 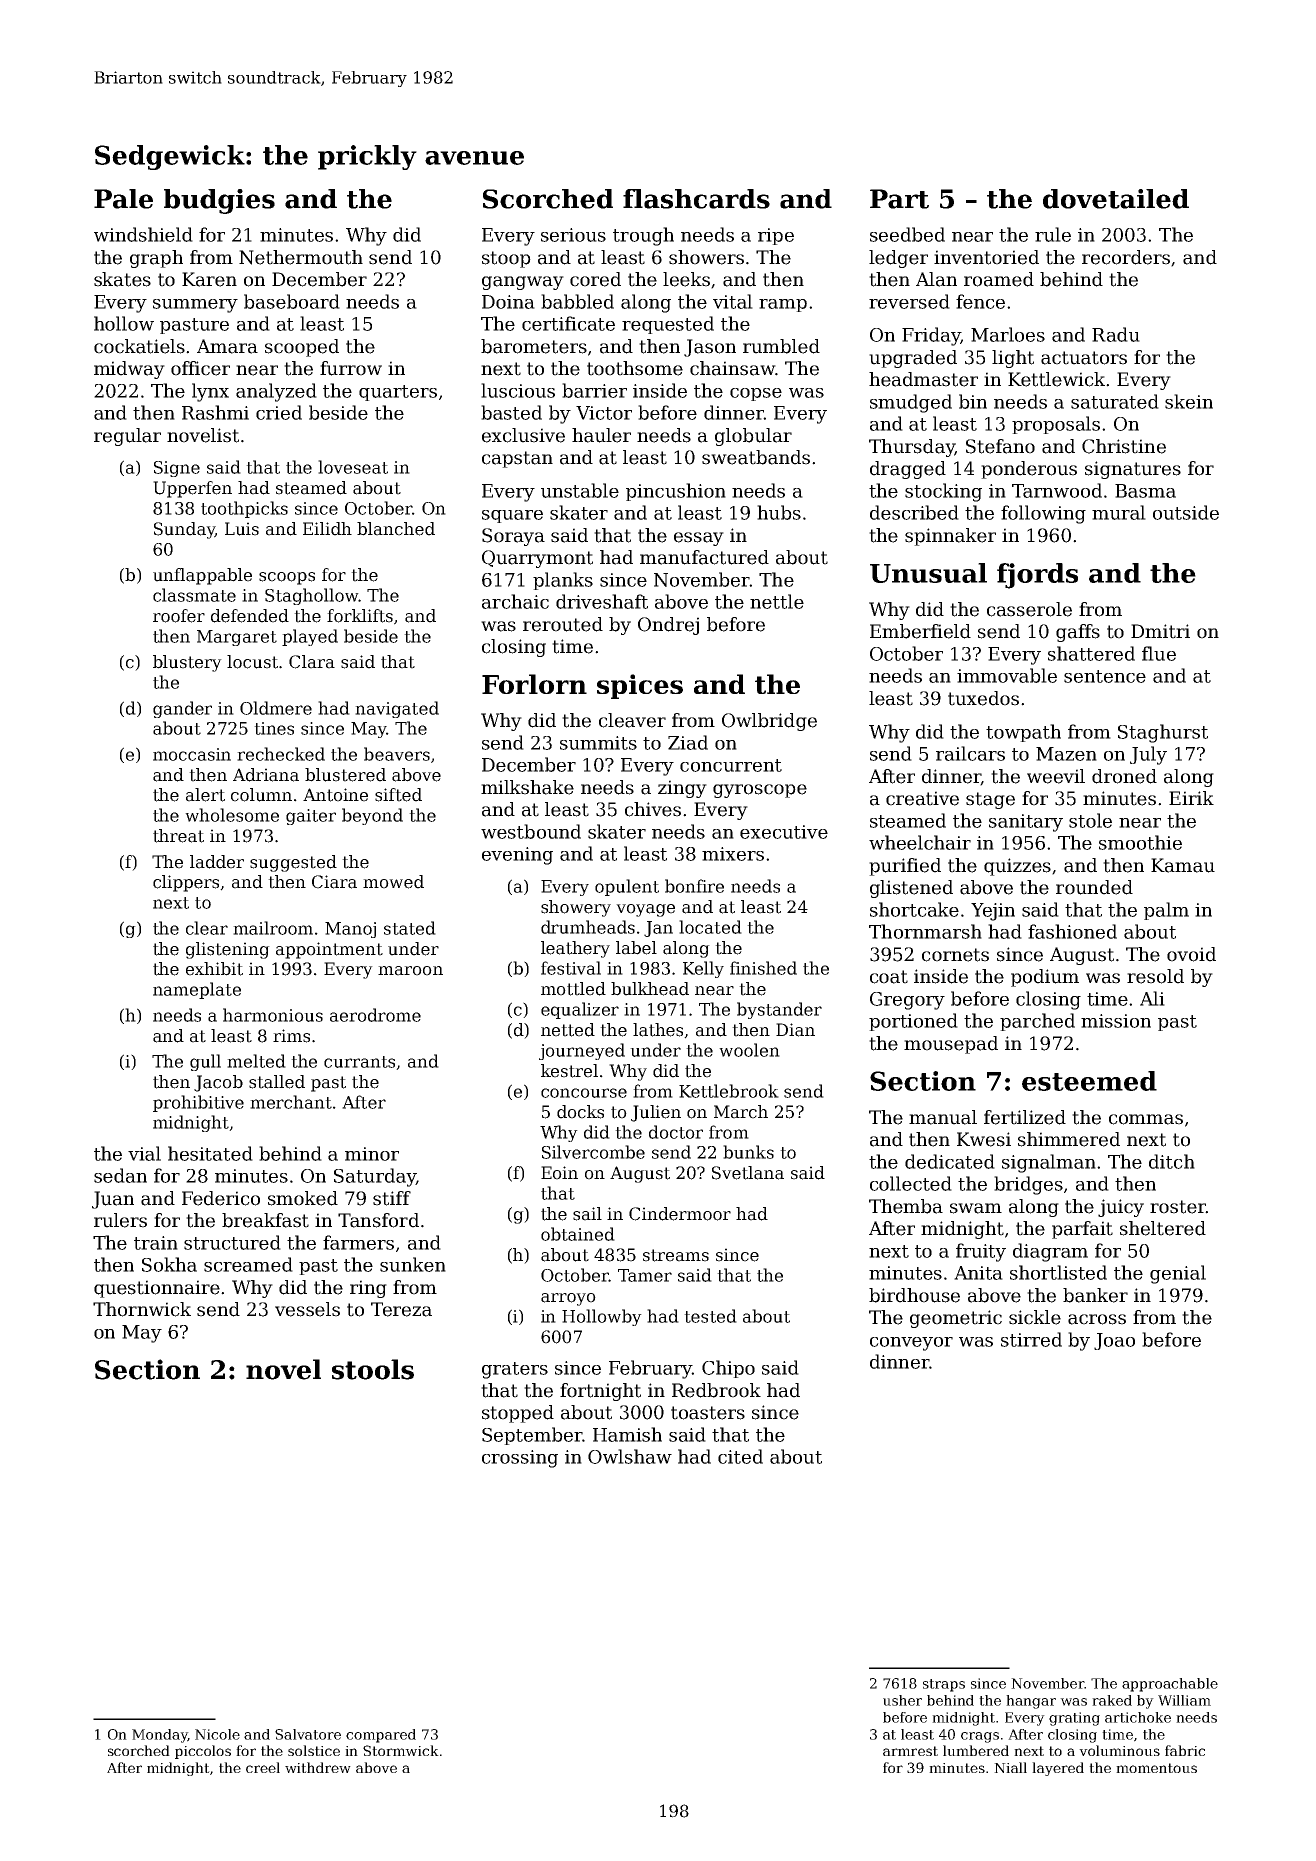 I want to click on coat, so click(x=889, y=977).
